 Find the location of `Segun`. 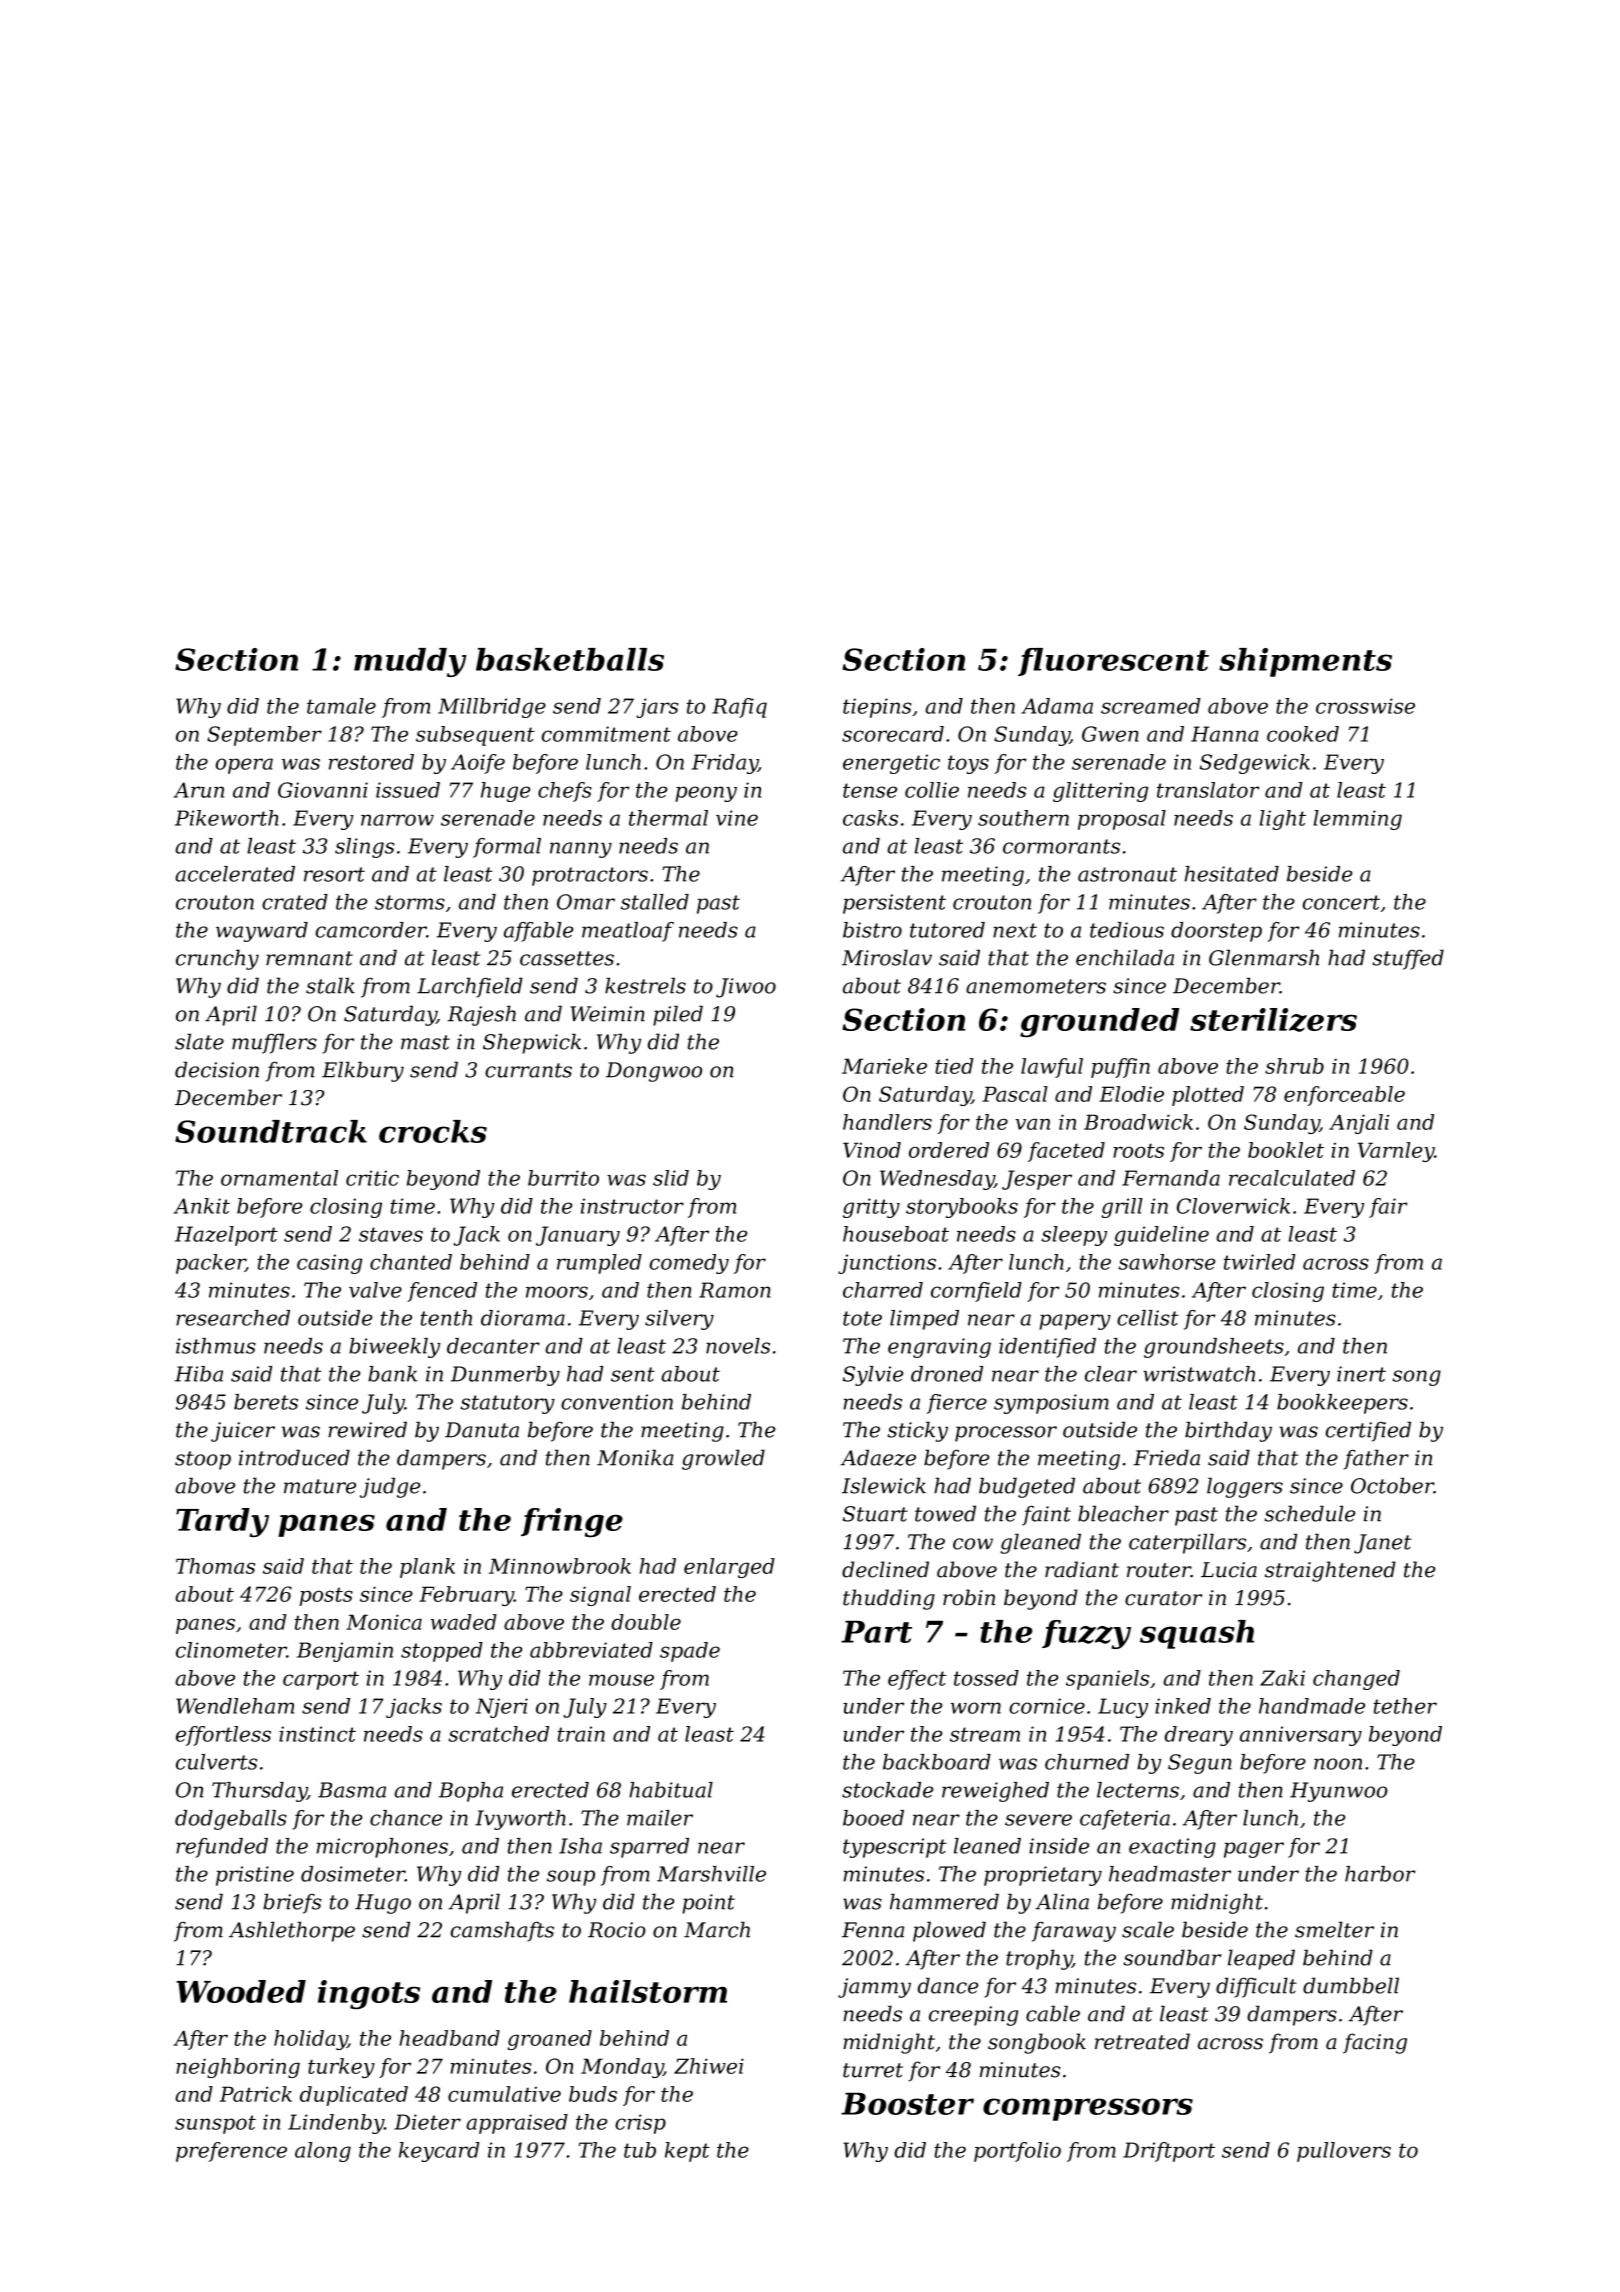

Segun is located at coordinates (1200, 1764).
